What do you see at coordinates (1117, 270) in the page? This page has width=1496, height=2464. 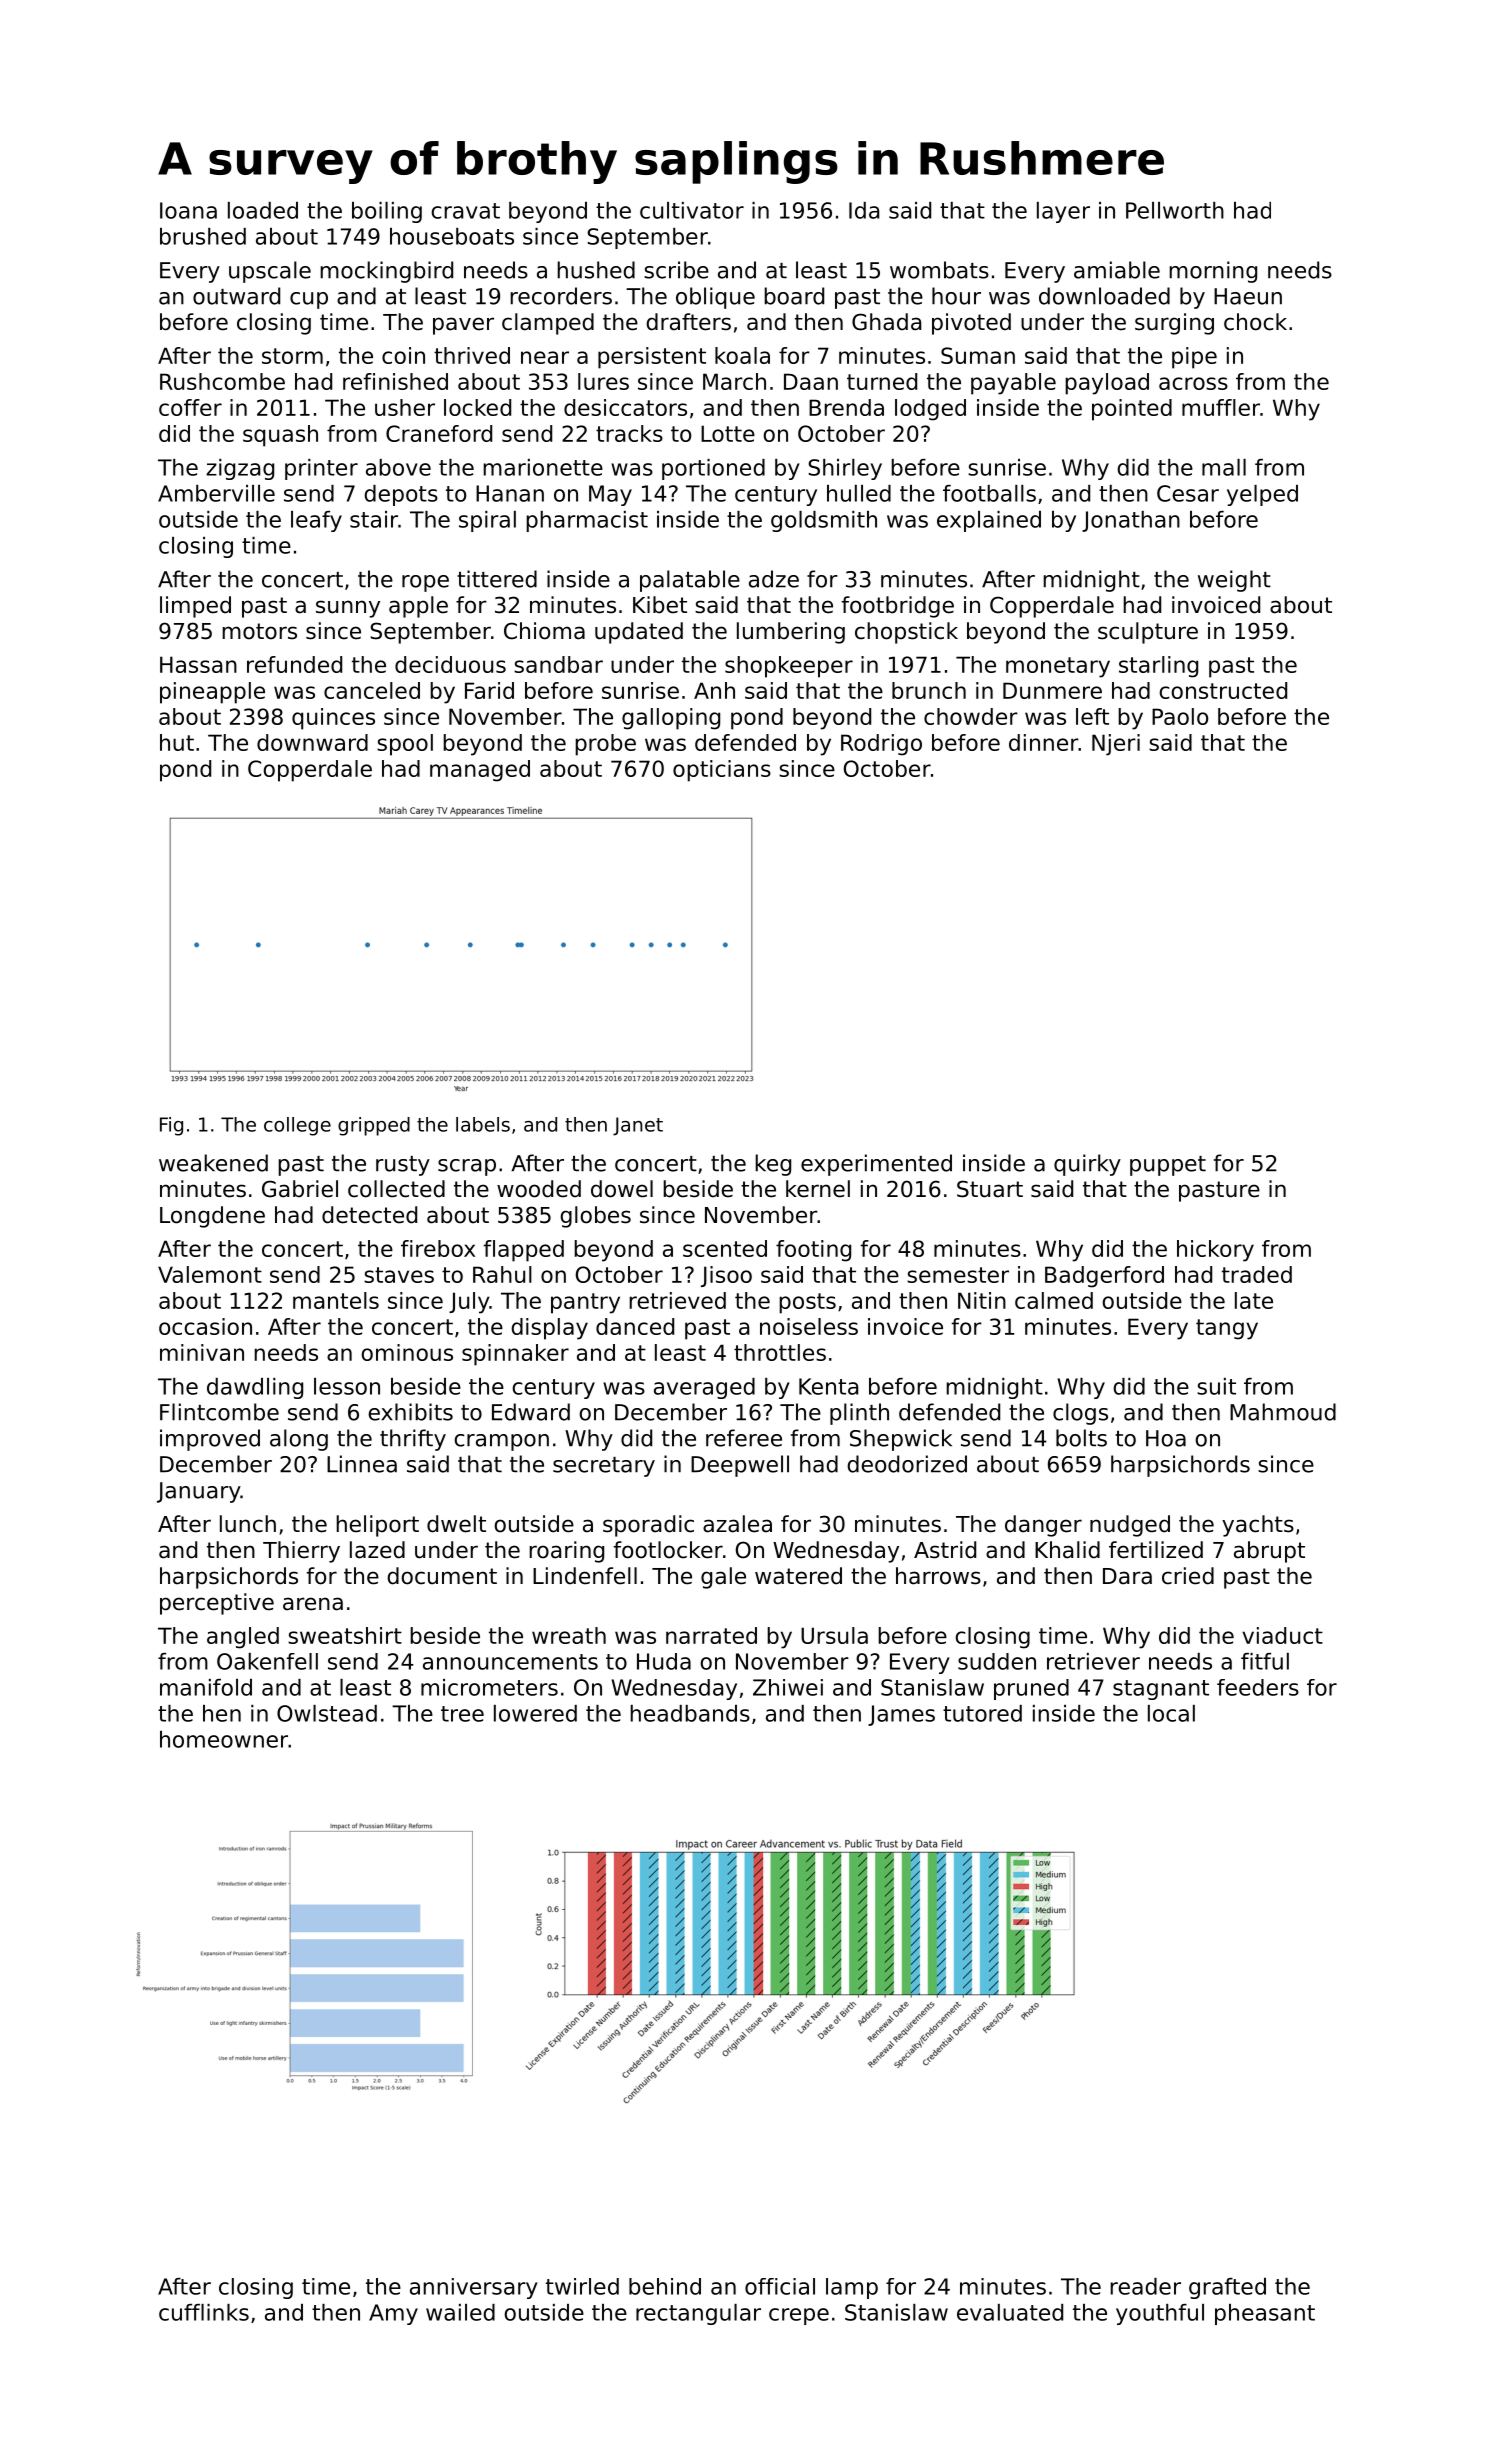 I see `amiable` at bounding box center [1117, 270].
